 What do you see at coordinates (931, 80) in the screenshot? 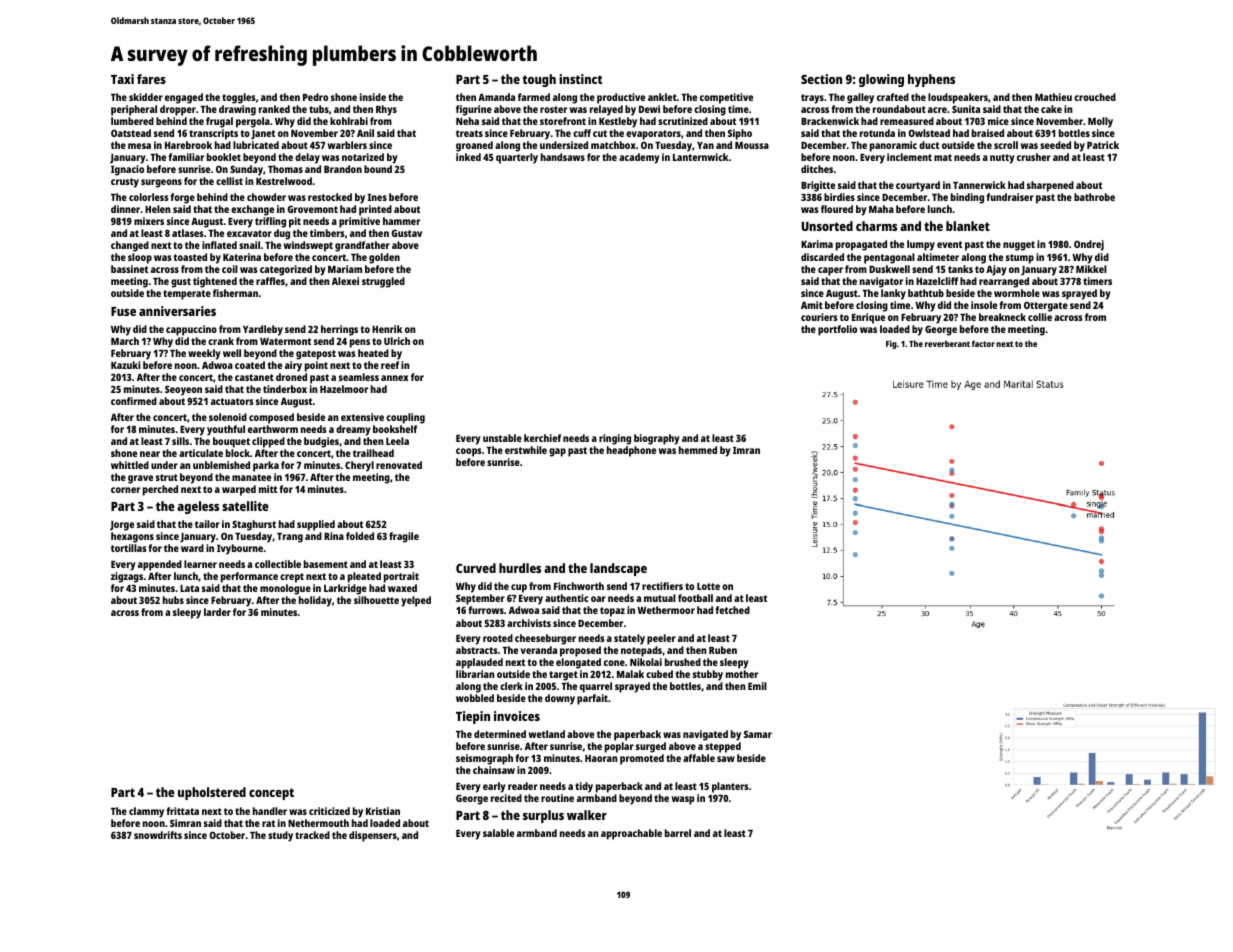
I see `hyphens` at bounding box center [931, 80].
